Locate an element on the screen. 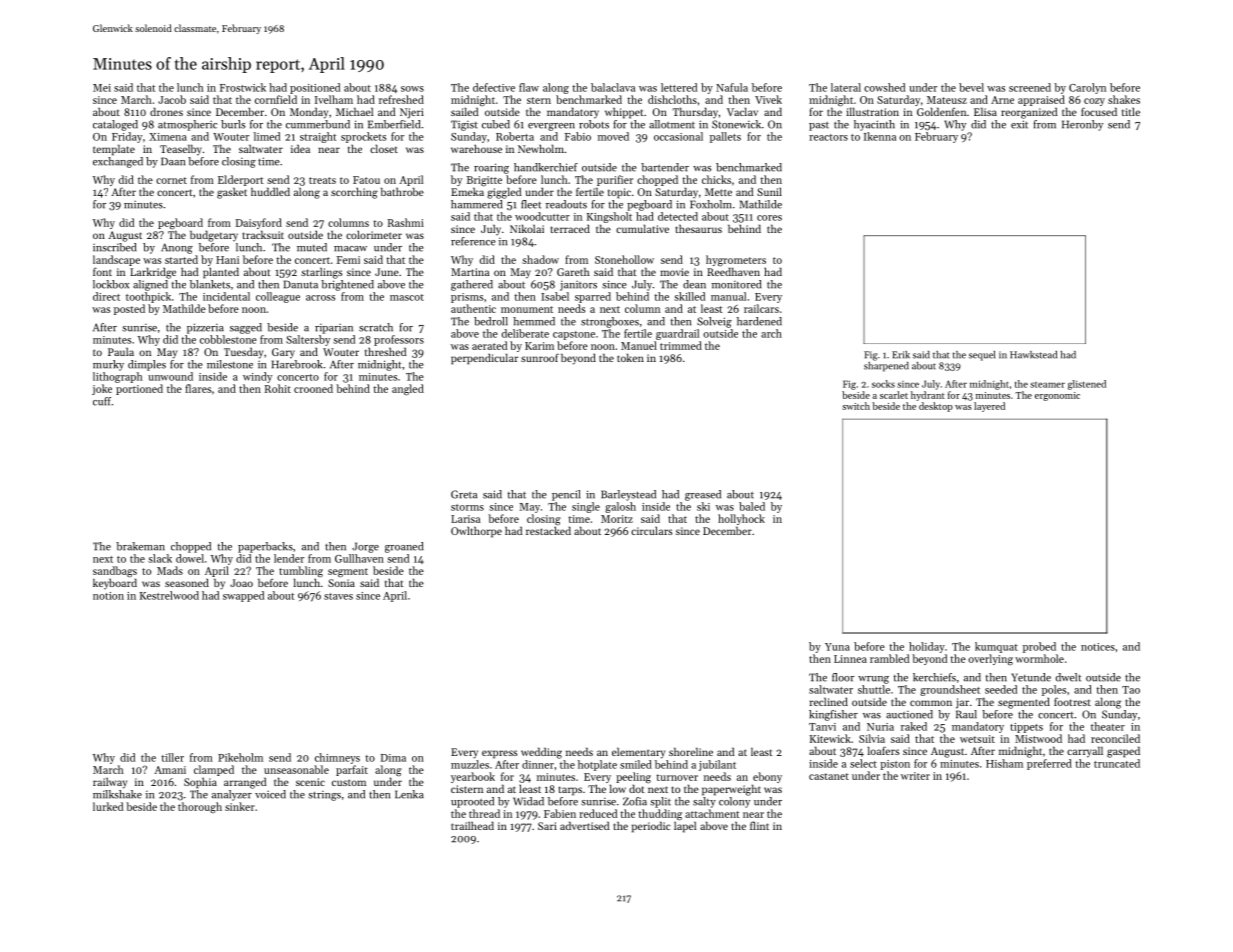 Image resolution: width=1233 pixels, height=952 pixels. bedroll is located at coordinates (491, 321).
